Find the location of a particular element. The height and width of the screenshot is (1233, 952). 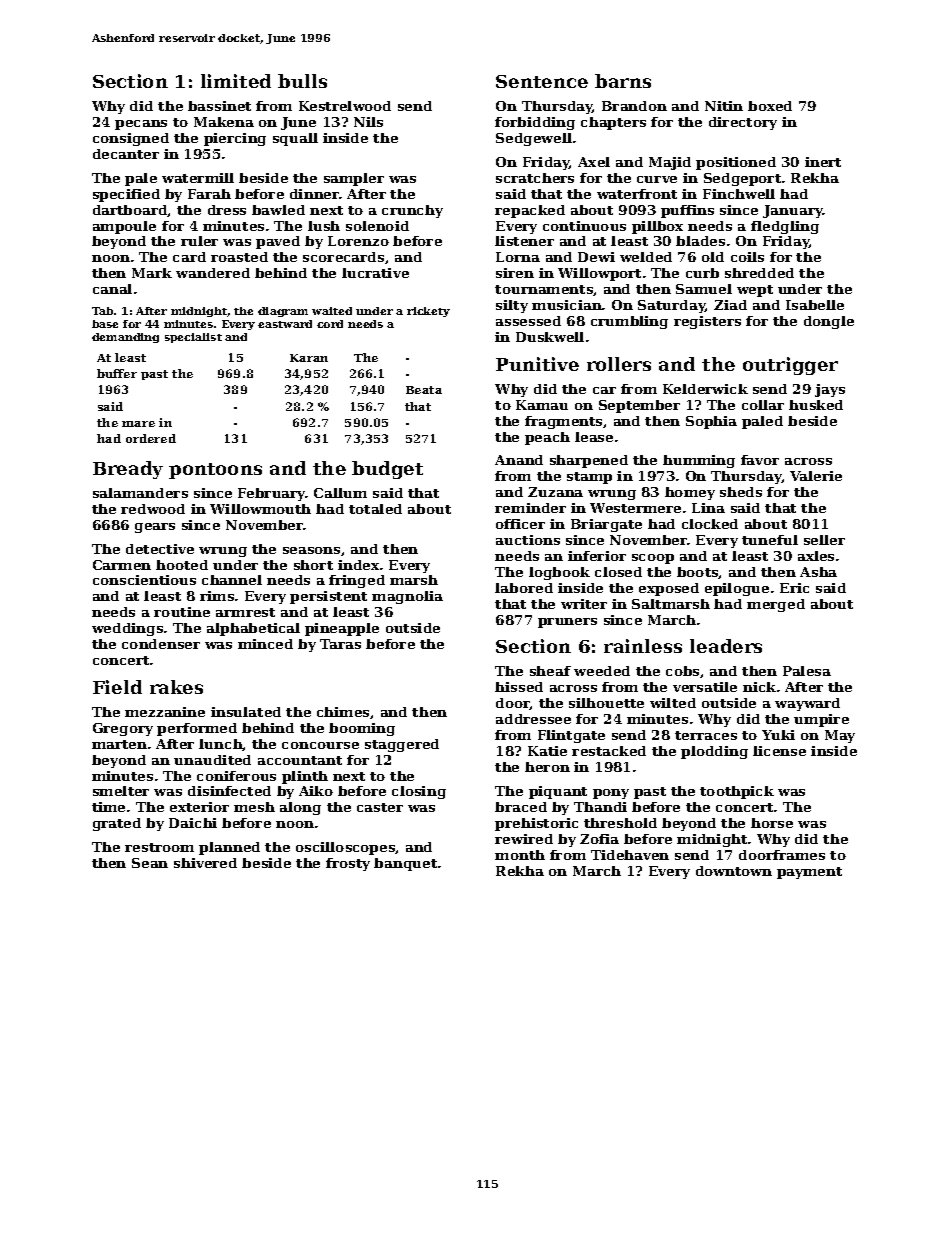

silhouette is located at coordinates (606, 703).
